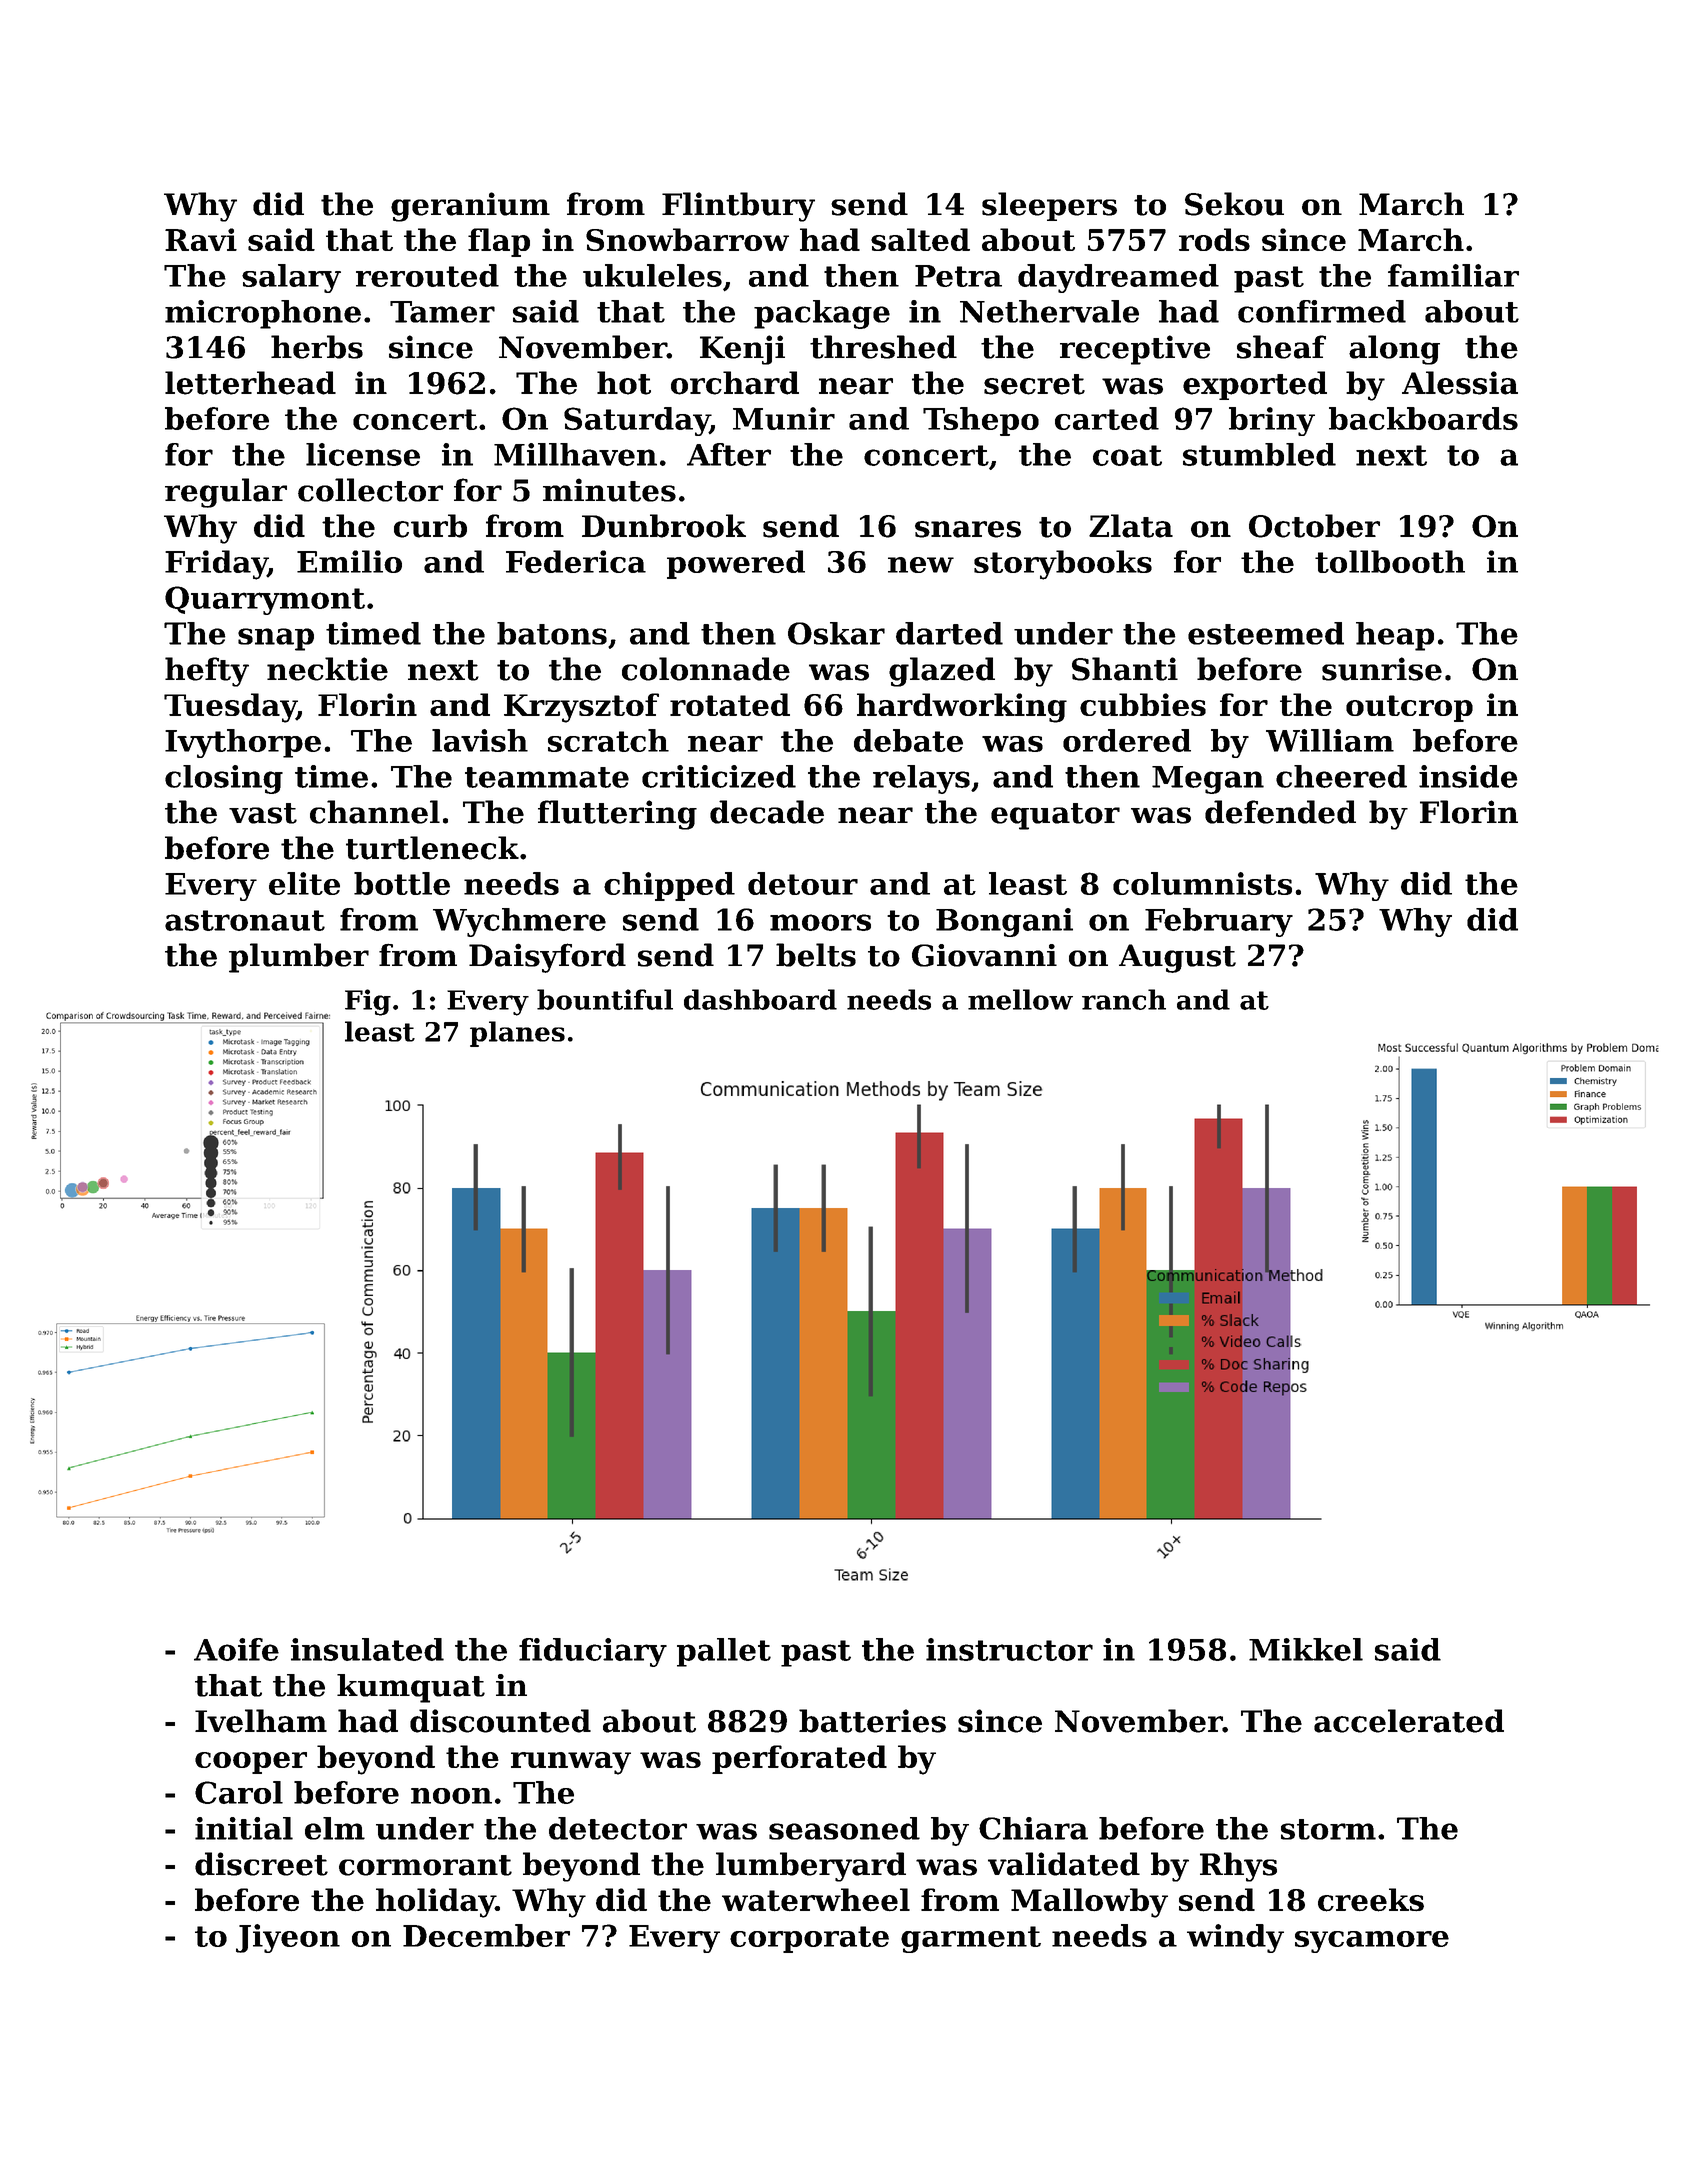 The width and height of the document is (1683, 2178). I want to click on ranch, so click(1124, 999).
